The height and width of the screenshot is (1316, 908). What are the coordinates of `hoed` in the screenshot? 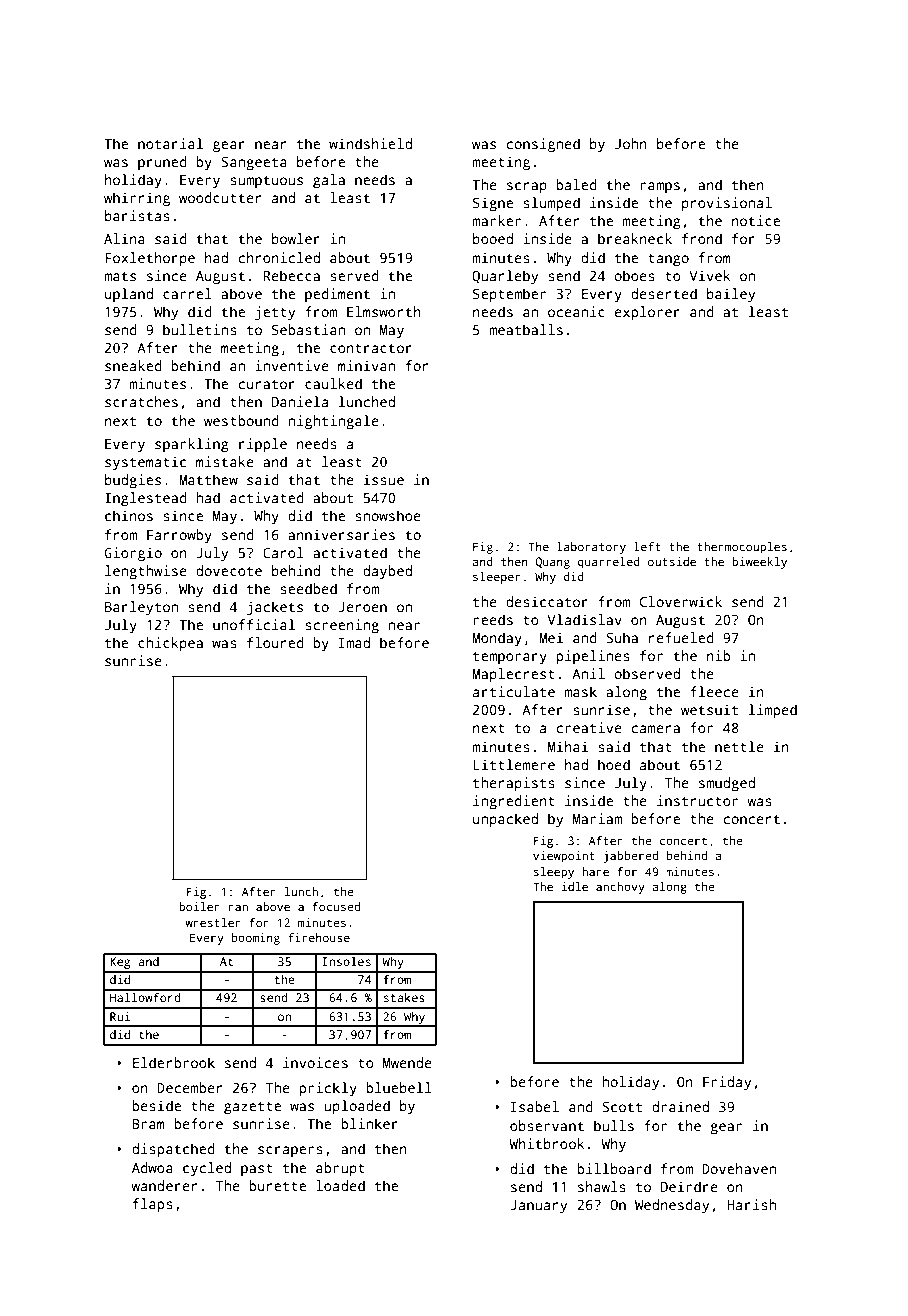 It's located at (614, 764).
